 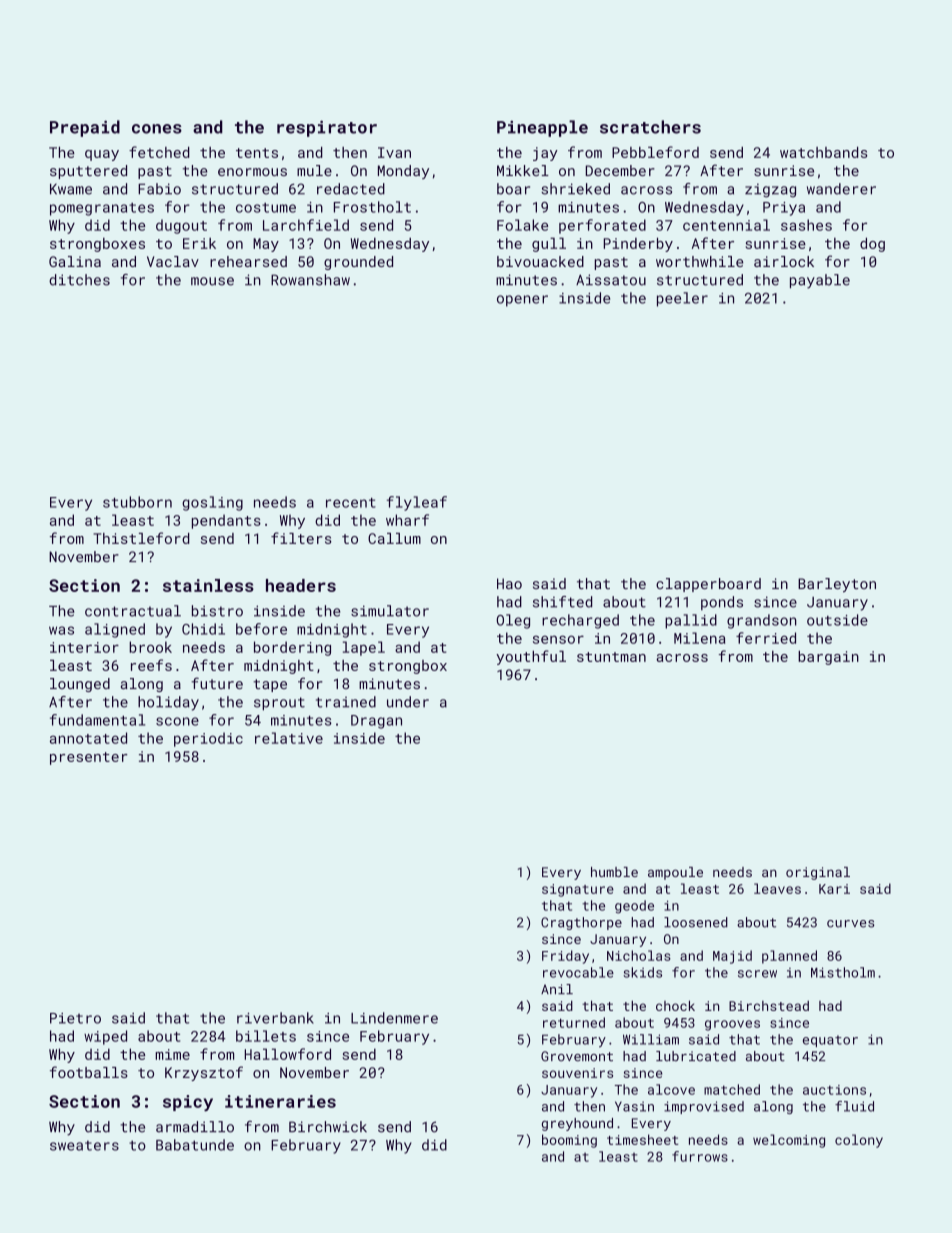 I want to click on Vaclav, so click(x=173, y=261).
